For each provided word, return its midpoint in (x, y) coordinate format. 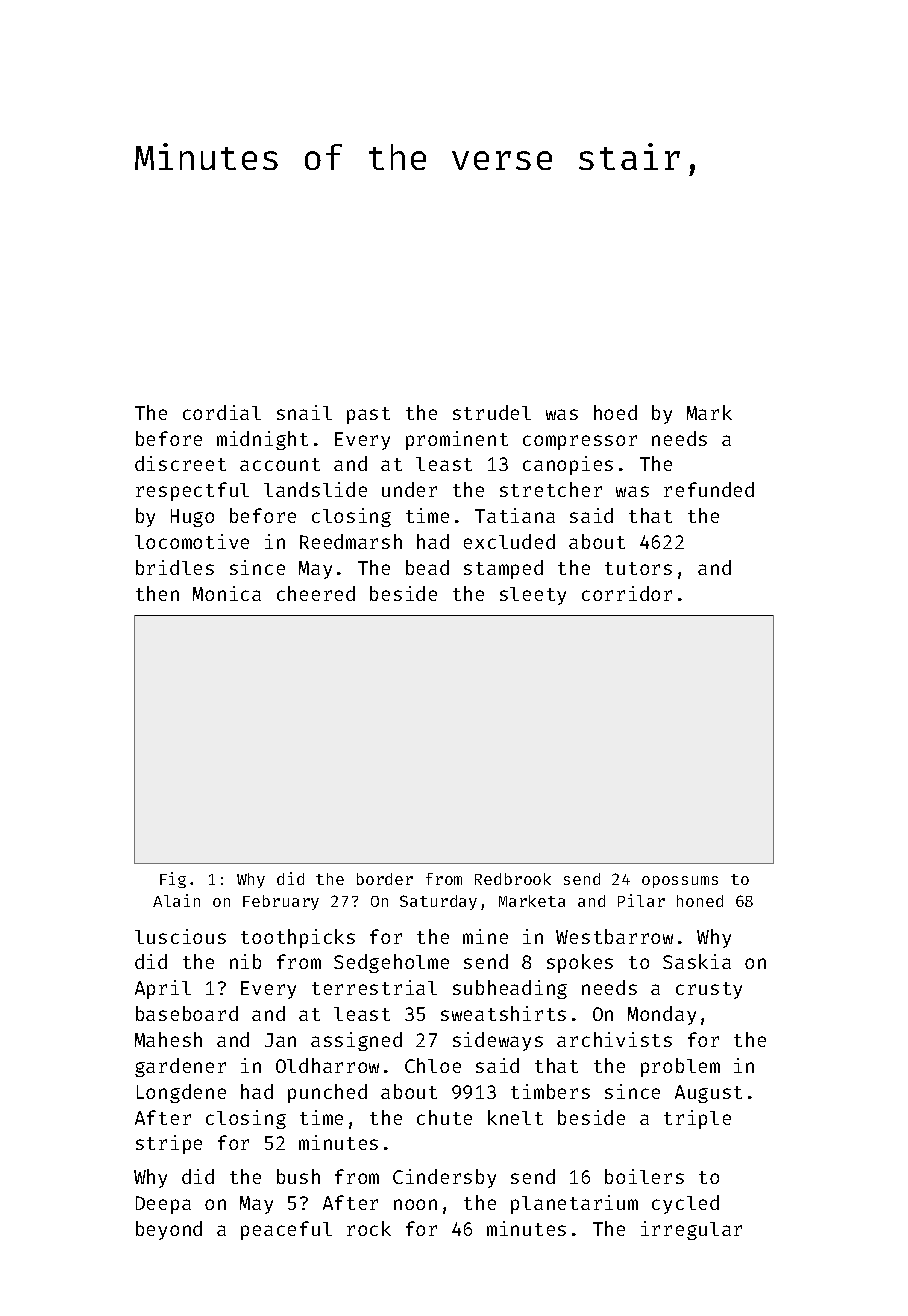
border (385, 879)
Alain (176, 900)
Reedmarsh (351, 541)
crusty (709, 990)
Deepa (163, 1205)
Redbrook (513, 879)
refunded (709, 489)
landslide (315, 489)
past (368, 415)
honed (700, 901)
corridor (627, 593)
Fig (173, 880)
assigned (356, 1041)
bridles (175, 567)
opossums (680, 882)
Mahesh (168, 1039)
